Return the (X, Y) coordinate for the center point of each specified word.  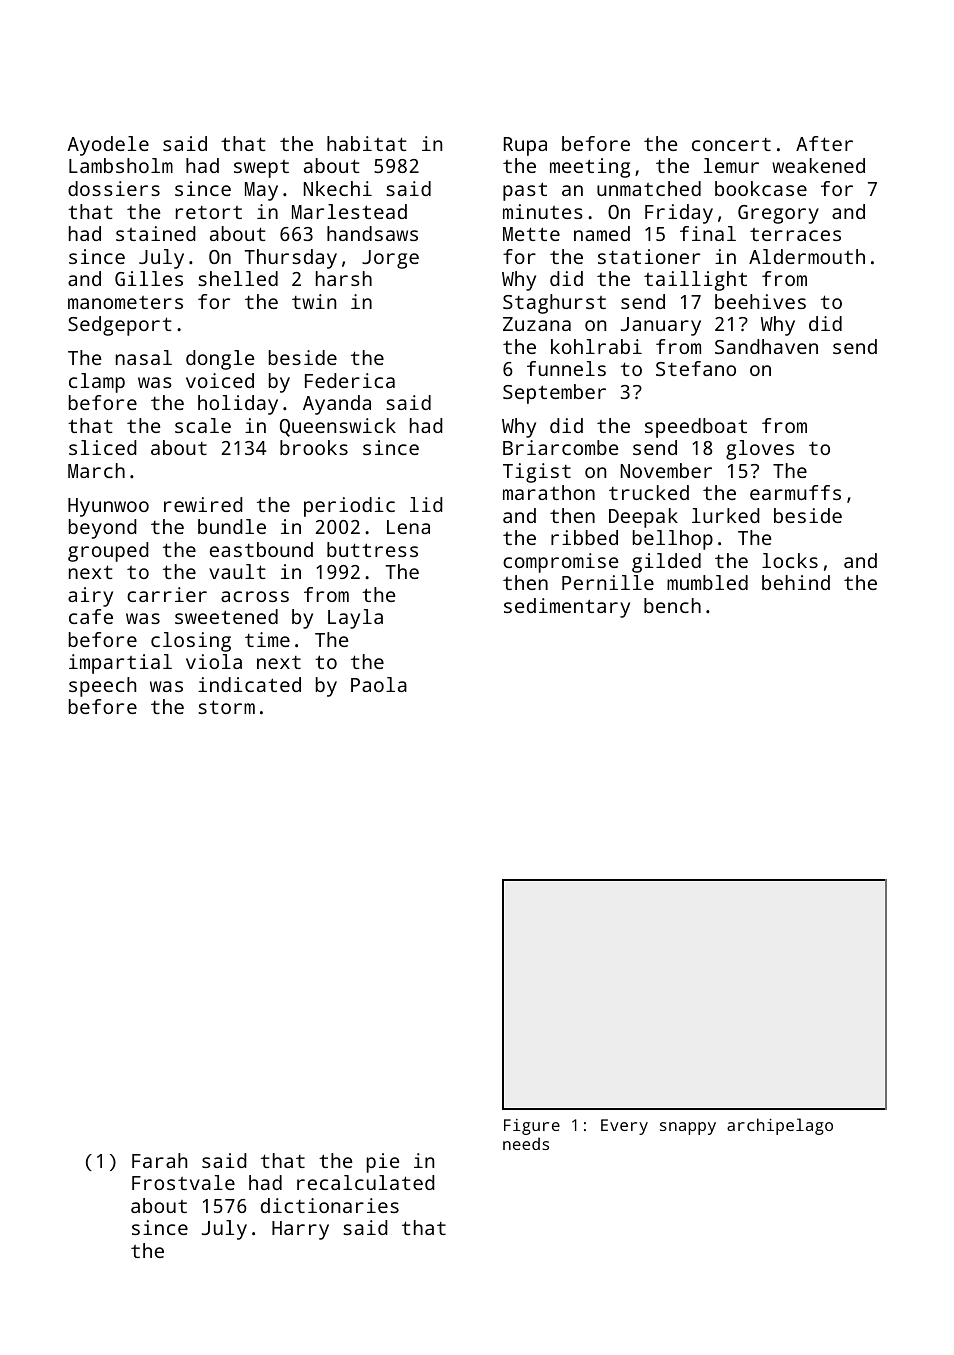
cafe (91, 616)
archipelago (780, 1126)
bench (672, 605)
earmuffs (795, 492)
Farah (159, 1160)
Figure (532, 1127)
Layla (355, 619)
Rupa (525, 146)
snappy (688, 1128)
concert (731, 144)
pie (383, 1163)
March (96, 470)
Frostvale (183, 1182)
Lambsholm (121, 165)
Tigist (537, 473)
